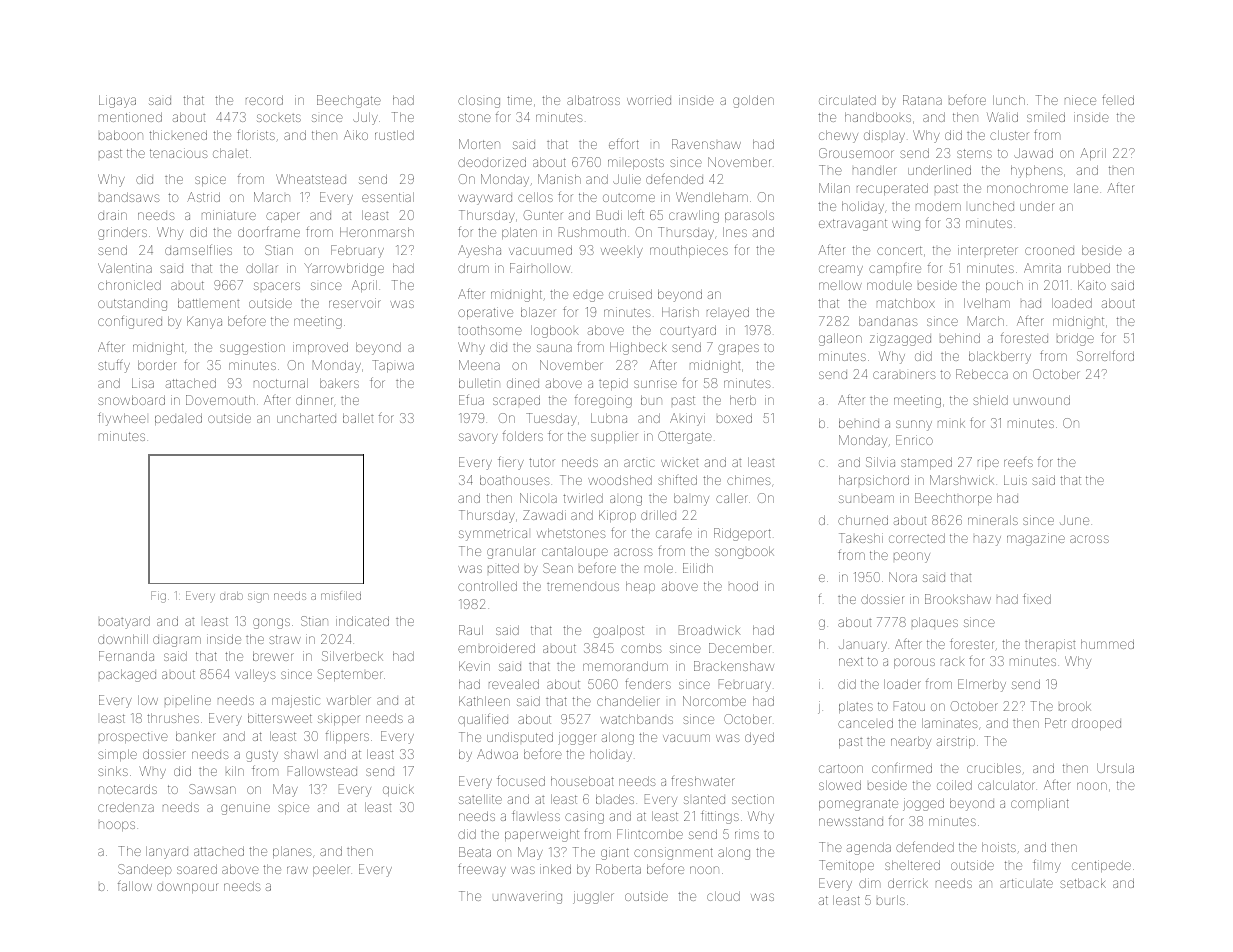  I want to click on Ratana, so click(922, 100).
